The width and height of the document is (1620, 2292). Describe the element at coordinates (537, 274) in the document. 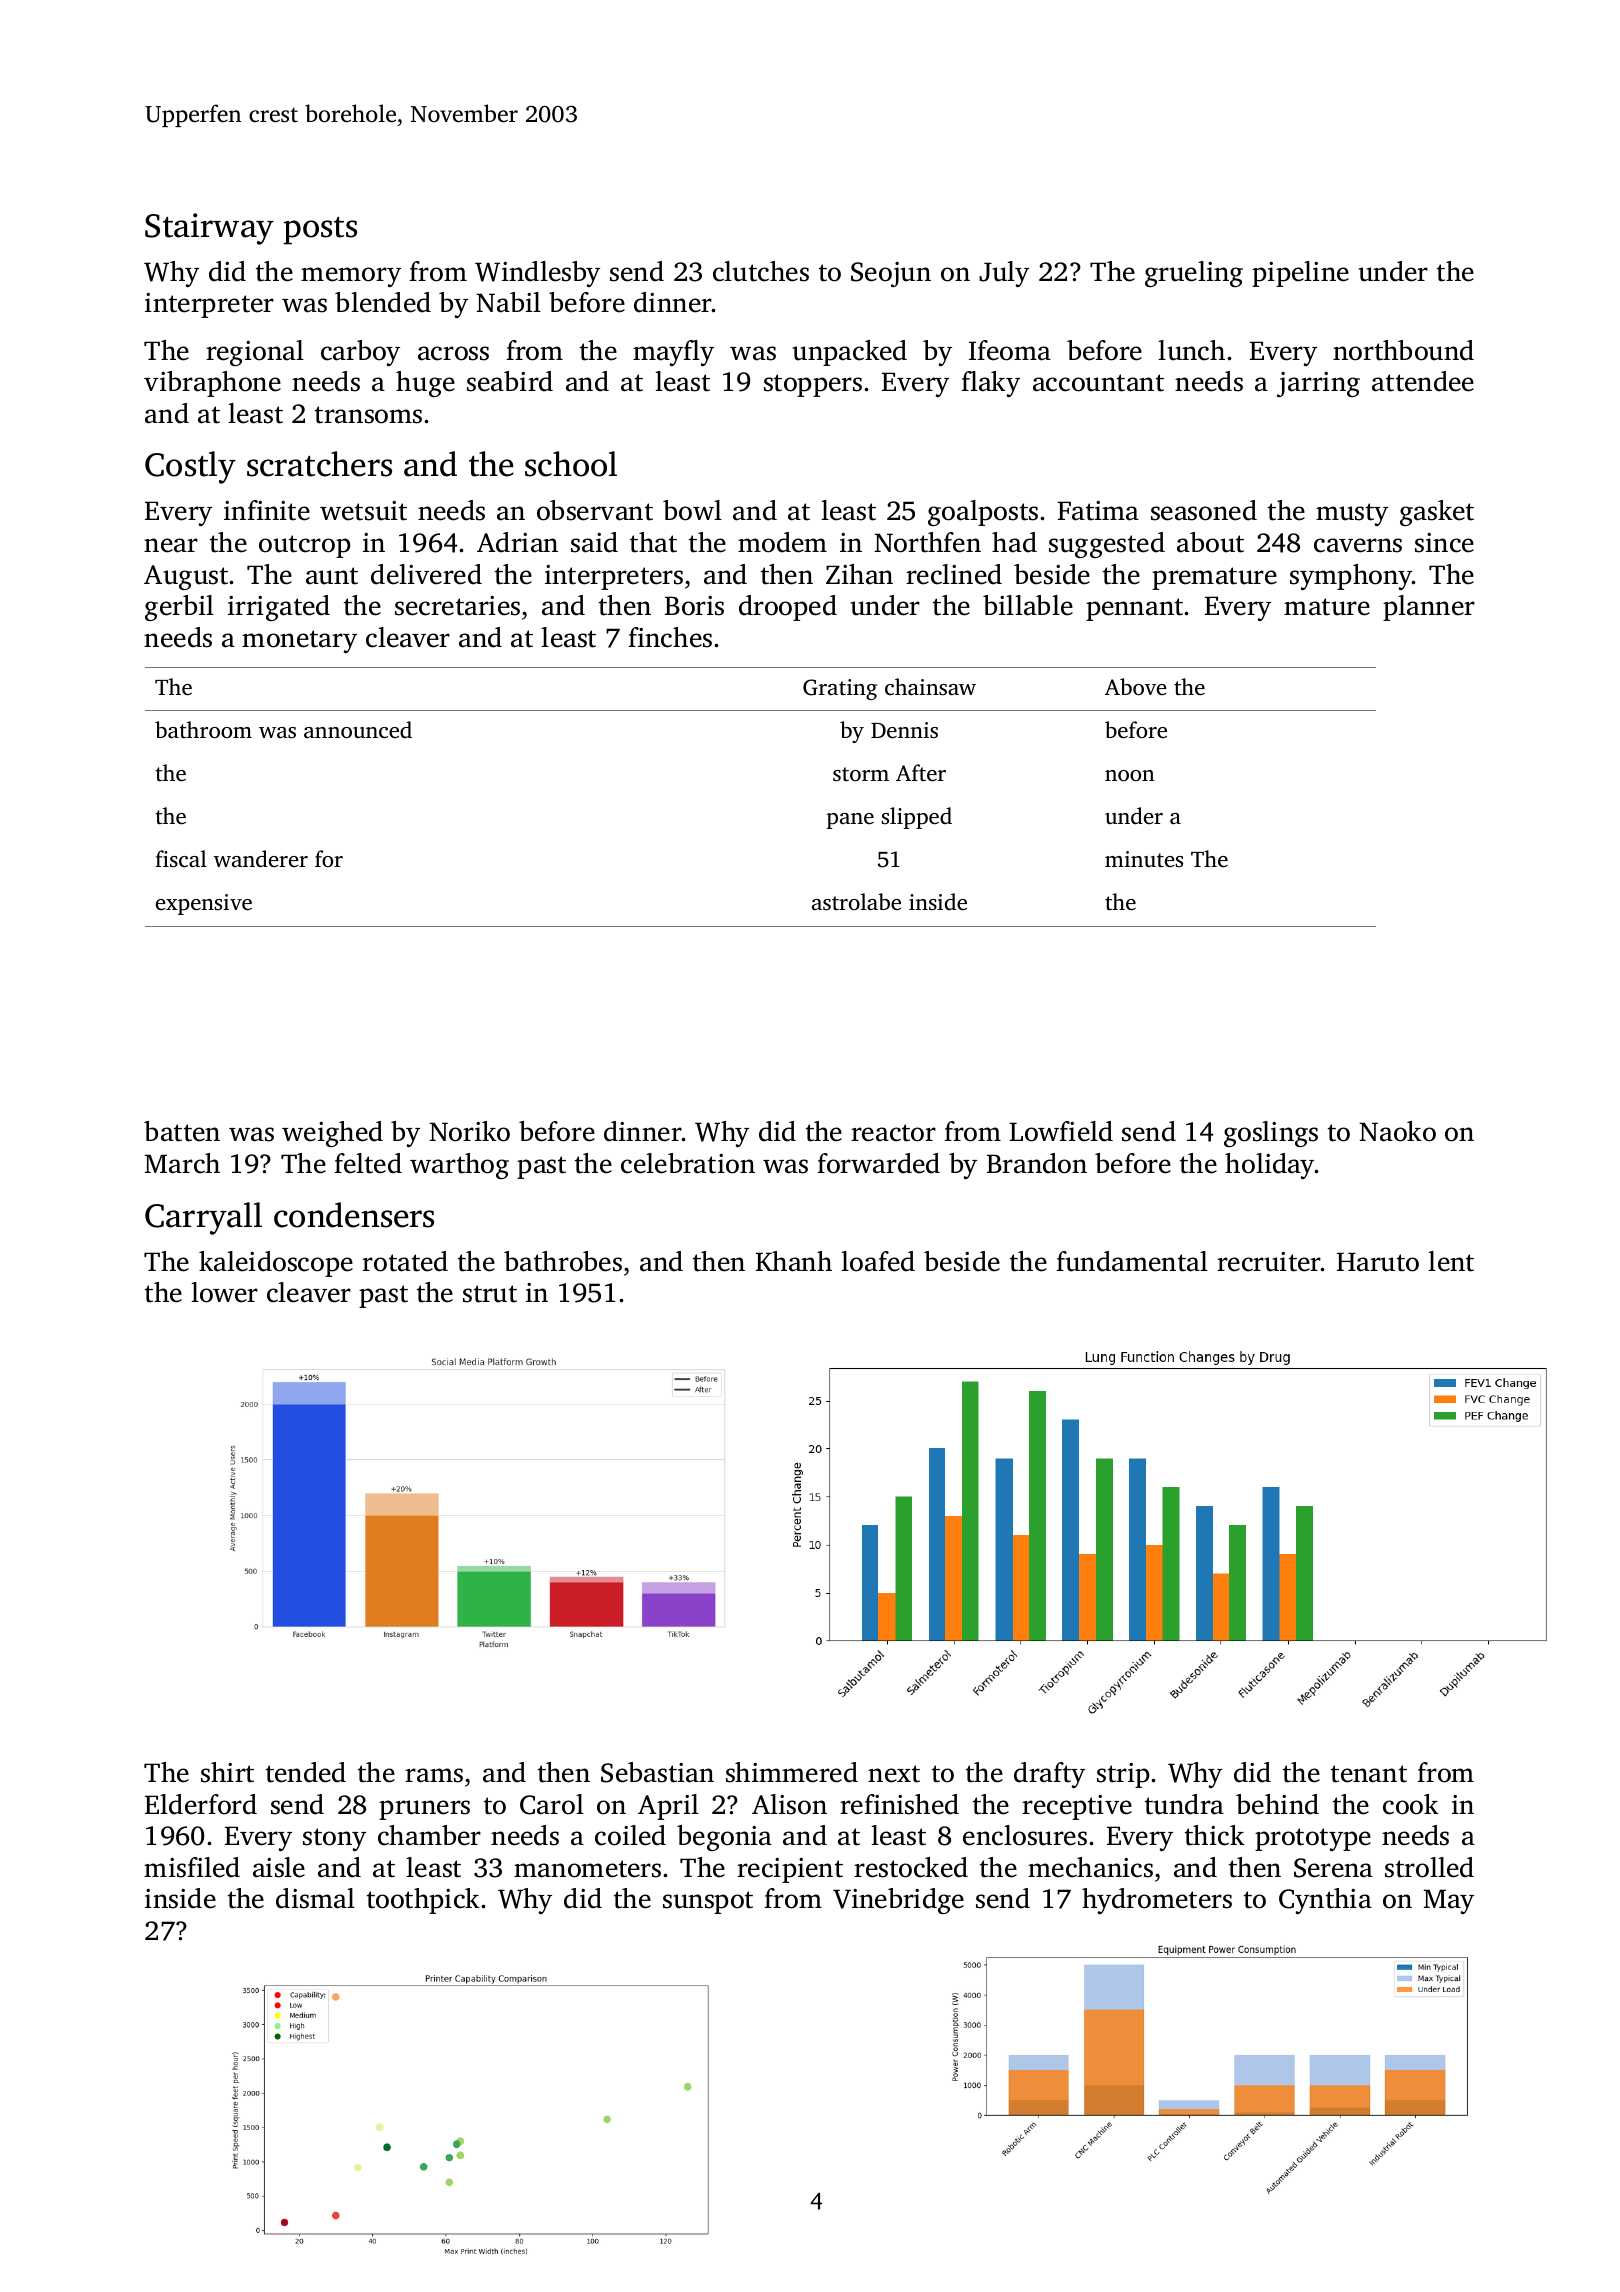

I see `Windlesby` at that location.
